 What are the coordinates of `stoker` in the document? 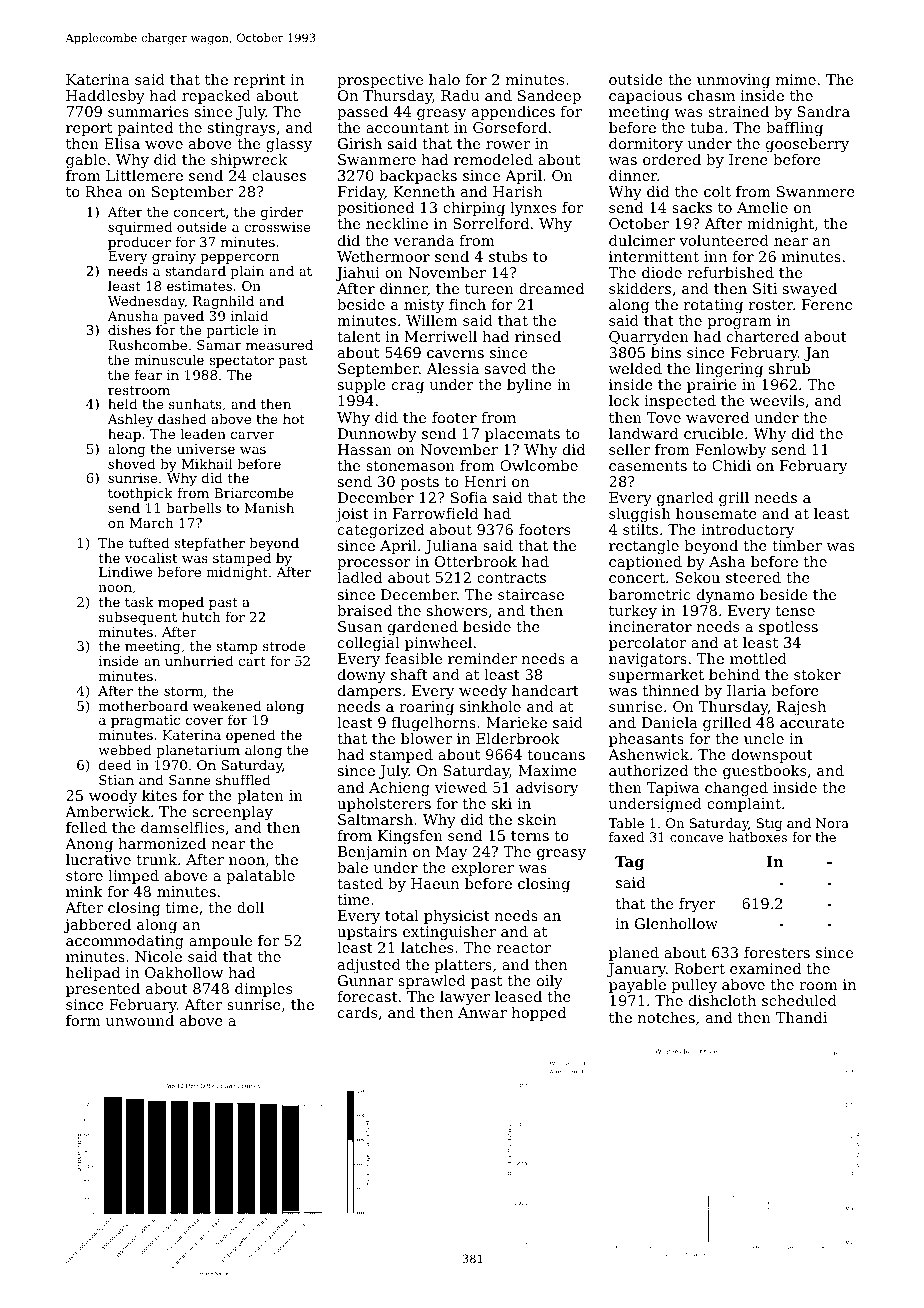 It's located at (817, 674).
